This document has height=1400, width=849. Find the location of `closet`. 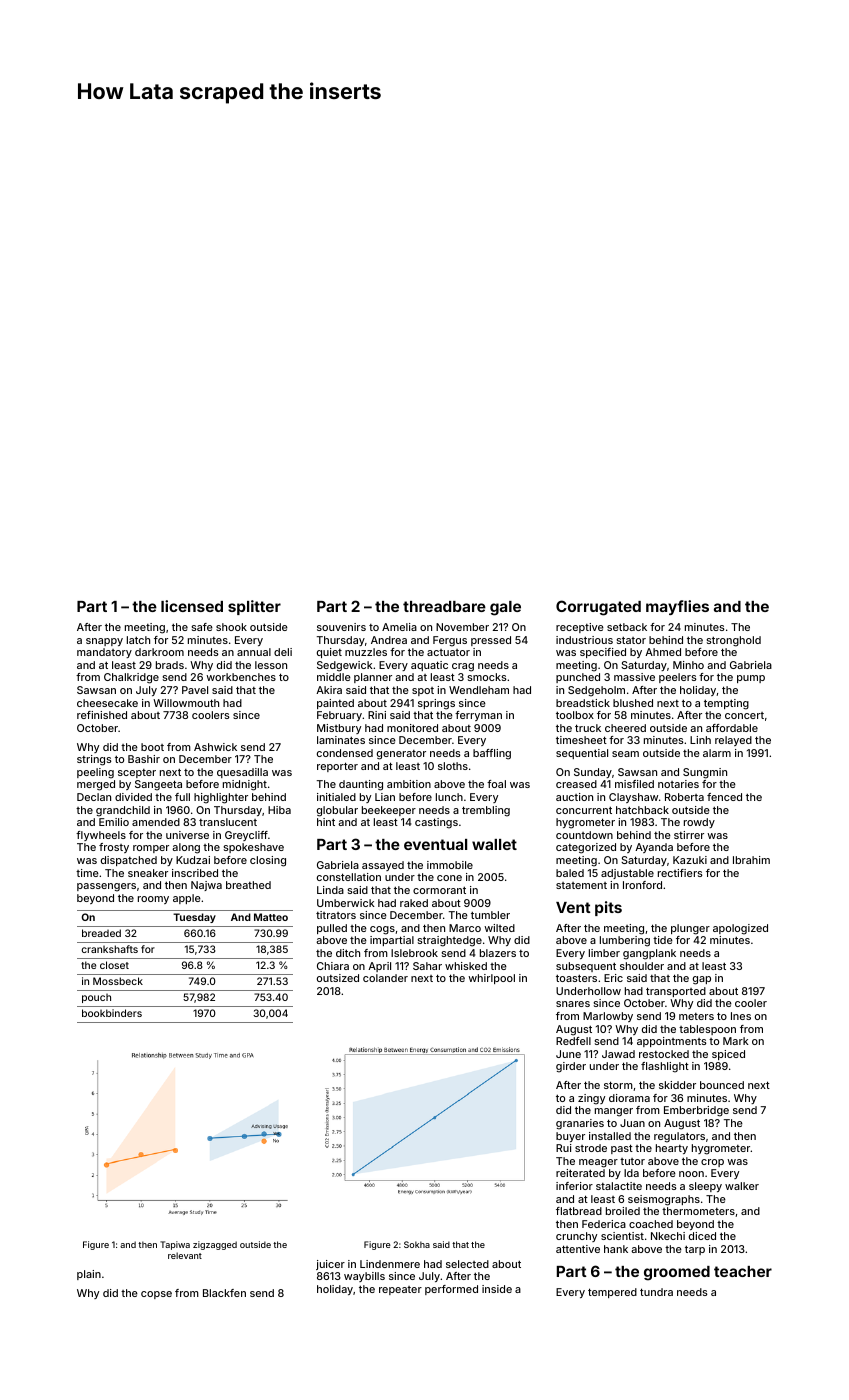

closet is located at coordinates (114, 965).
